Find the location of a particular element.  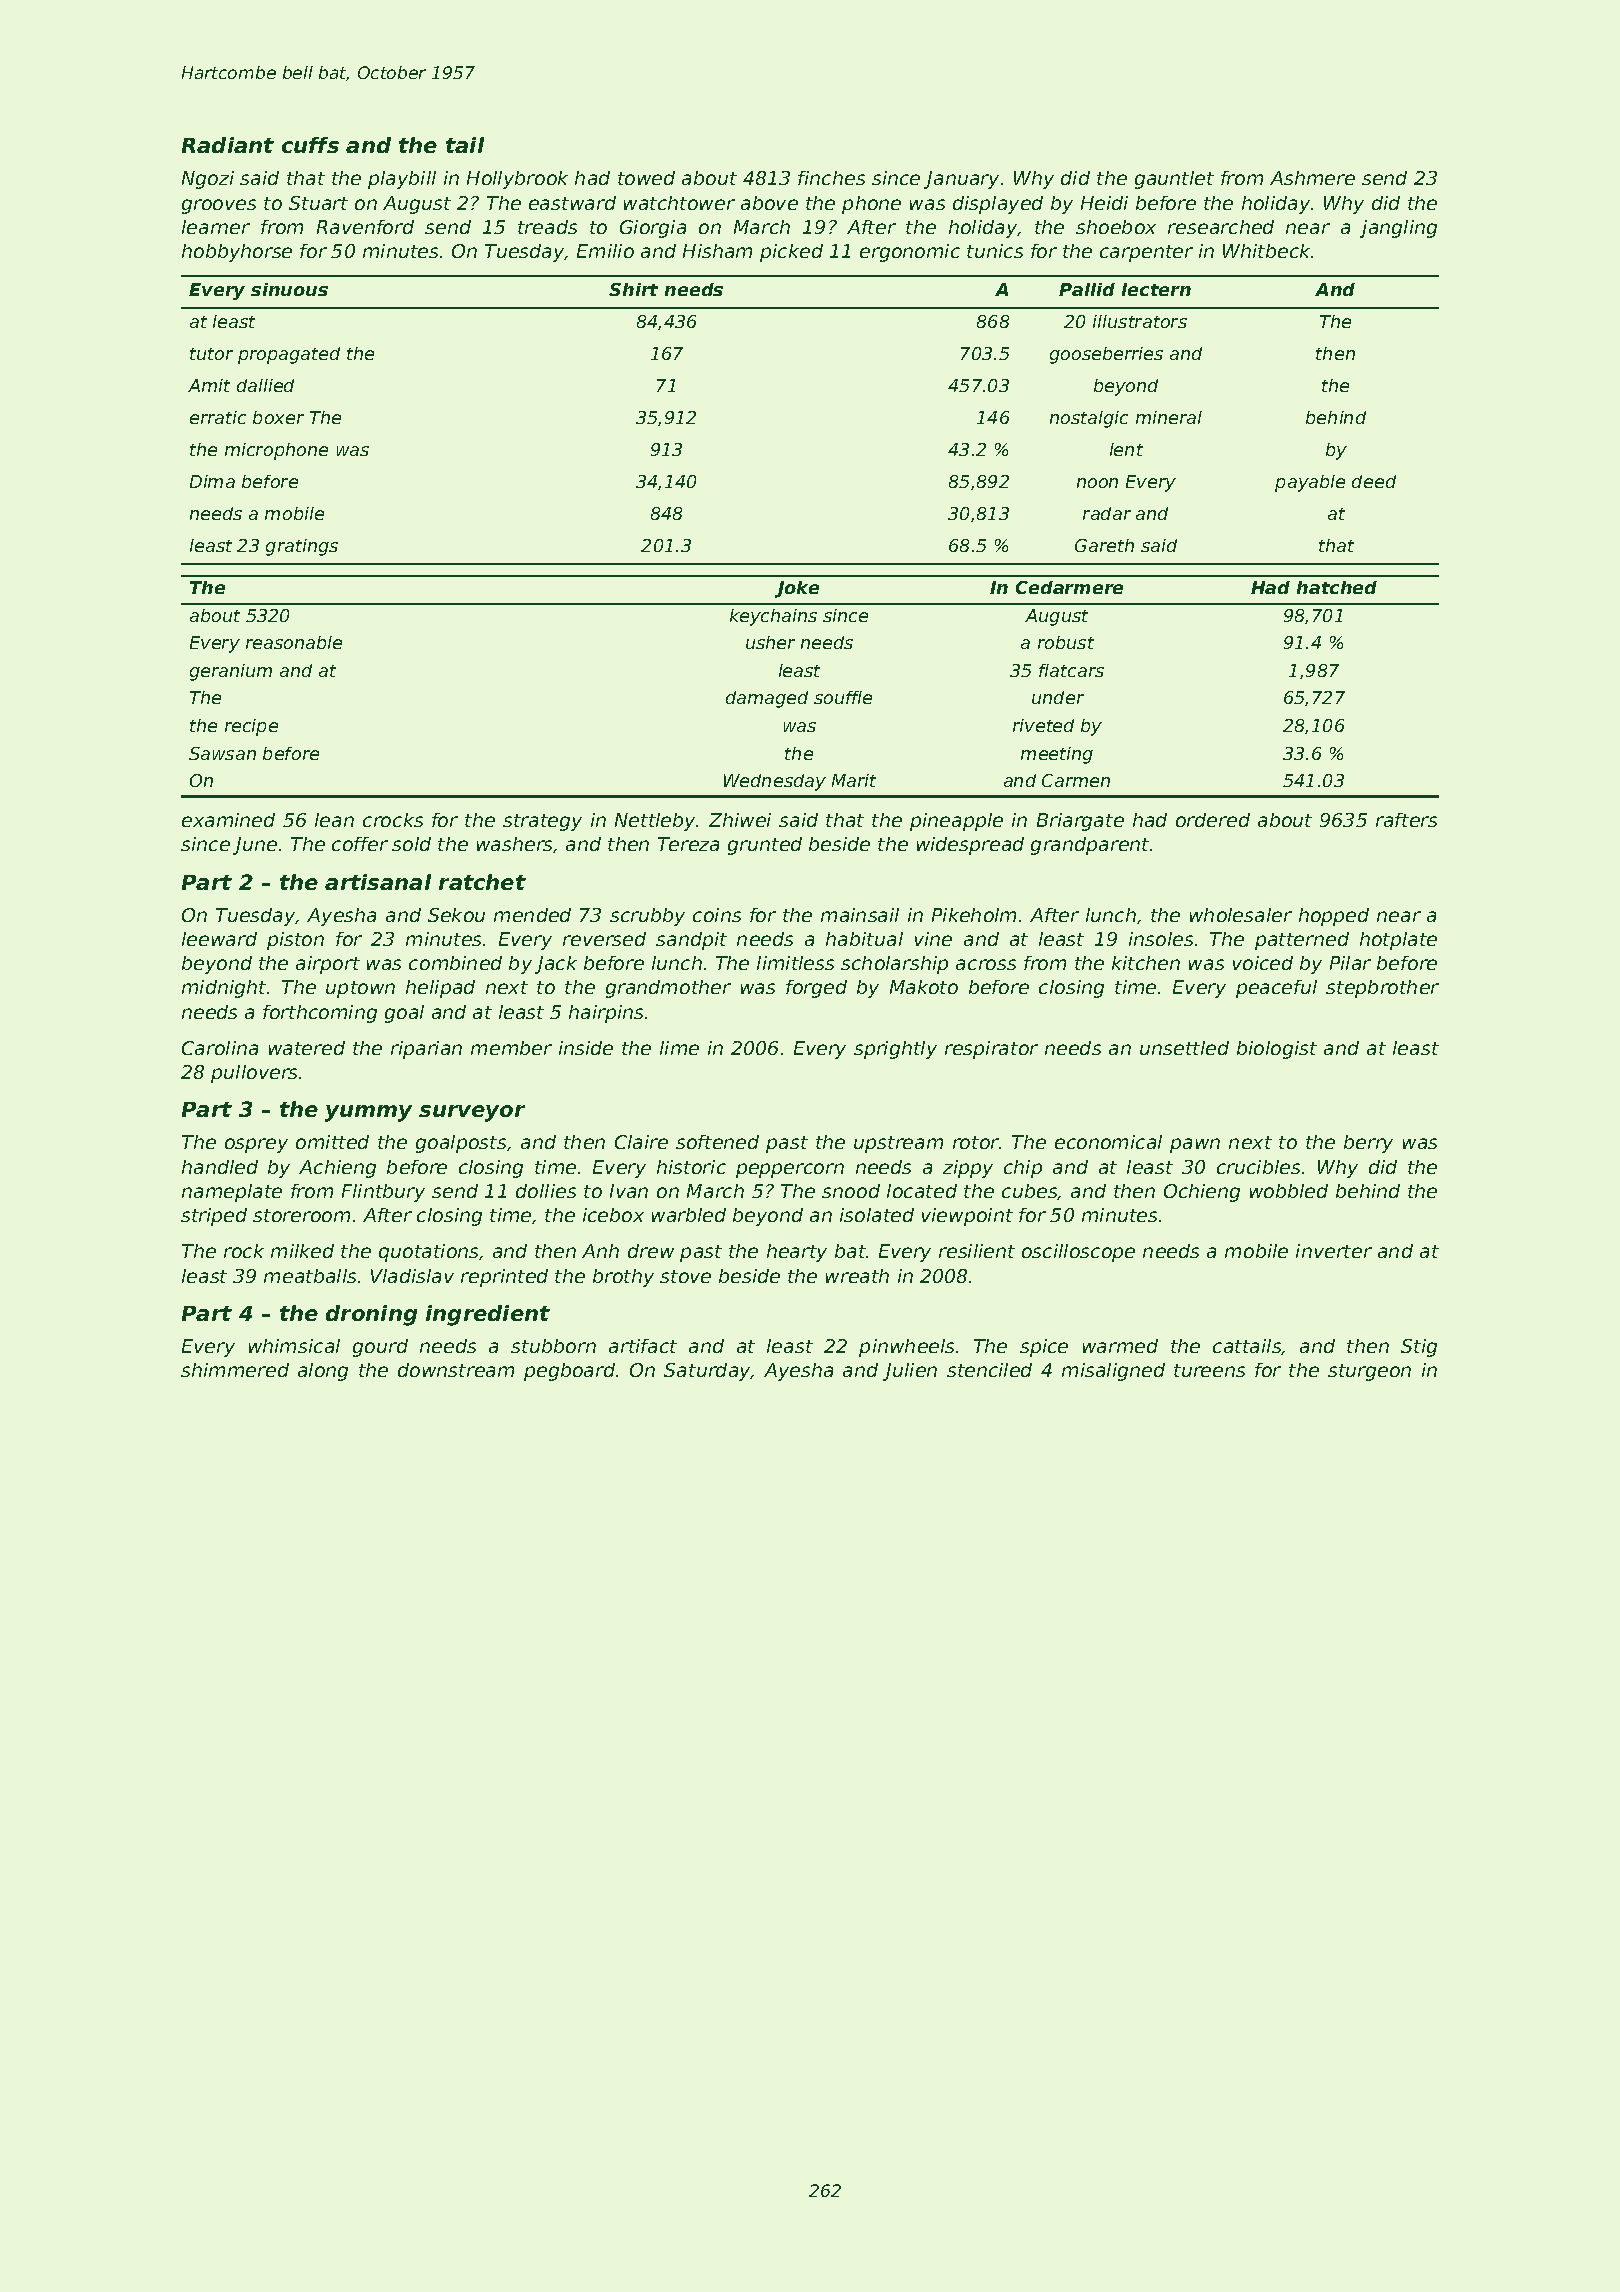

Julien is located at coordinates (910, 1372).
